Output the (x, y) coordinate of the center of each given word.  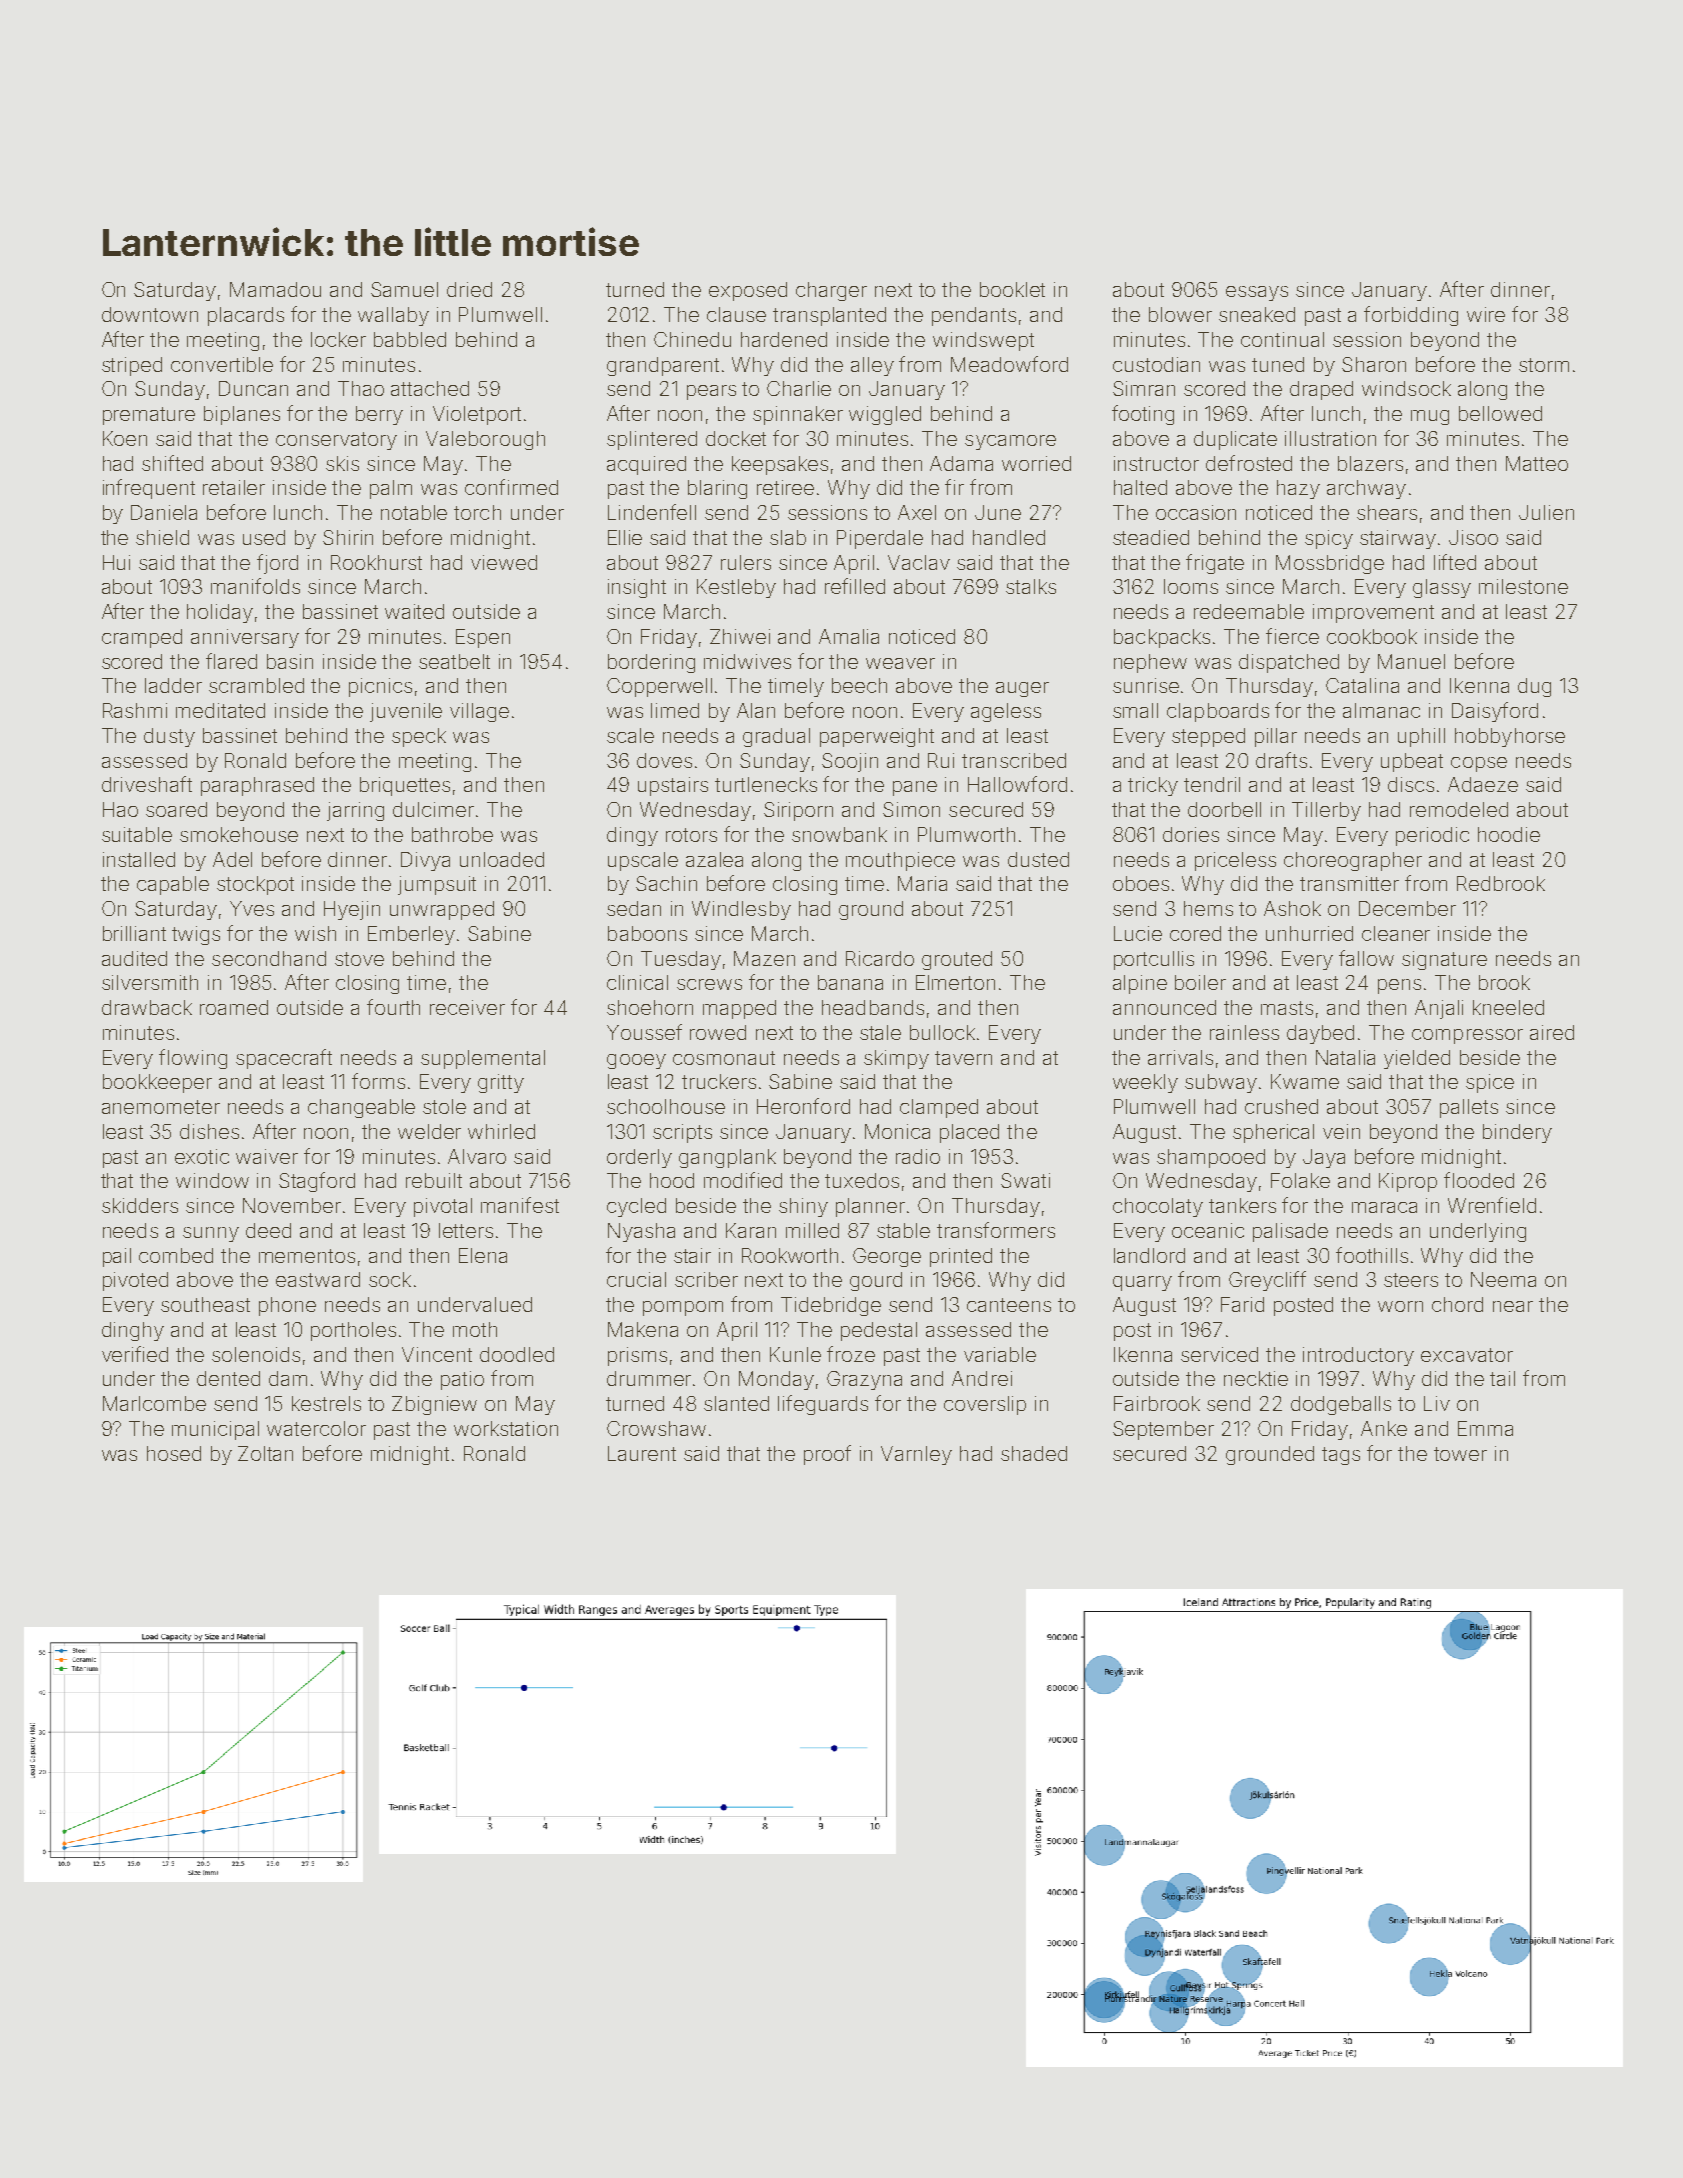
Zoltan (265, 1453)
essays (1257, 293)
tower (1460, 1454)
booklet (1012, 289)
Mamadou (275, 289)
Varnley (916, 1455)
